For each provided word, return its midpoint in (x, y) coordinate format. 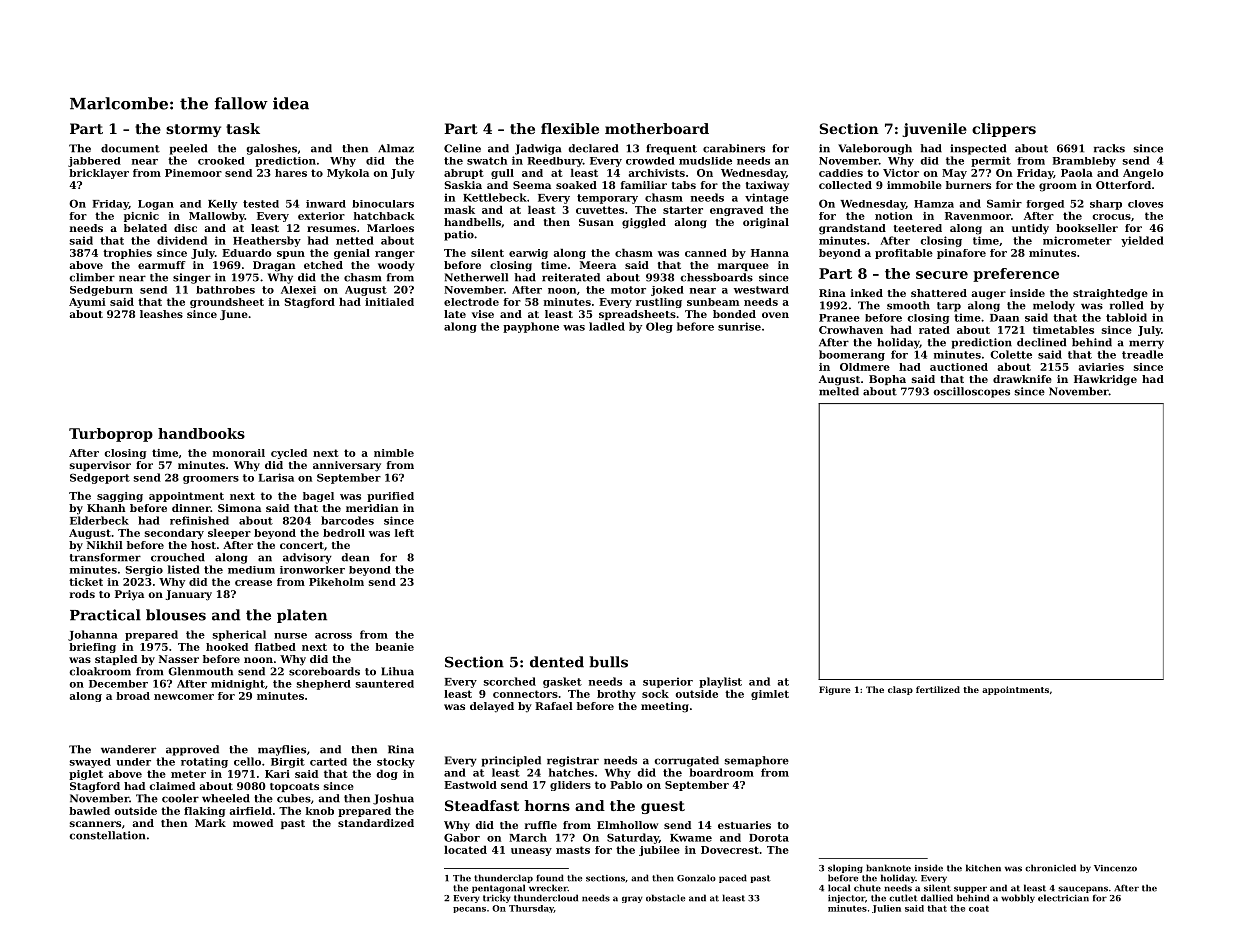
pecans (469, 910)
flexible (570, 128)
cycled (289, 454)
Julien (886, 909)
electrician (1063, 898)
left (404, 533)
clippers (1004, 130)
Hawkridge (1105, 380)
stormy (193, 130)
